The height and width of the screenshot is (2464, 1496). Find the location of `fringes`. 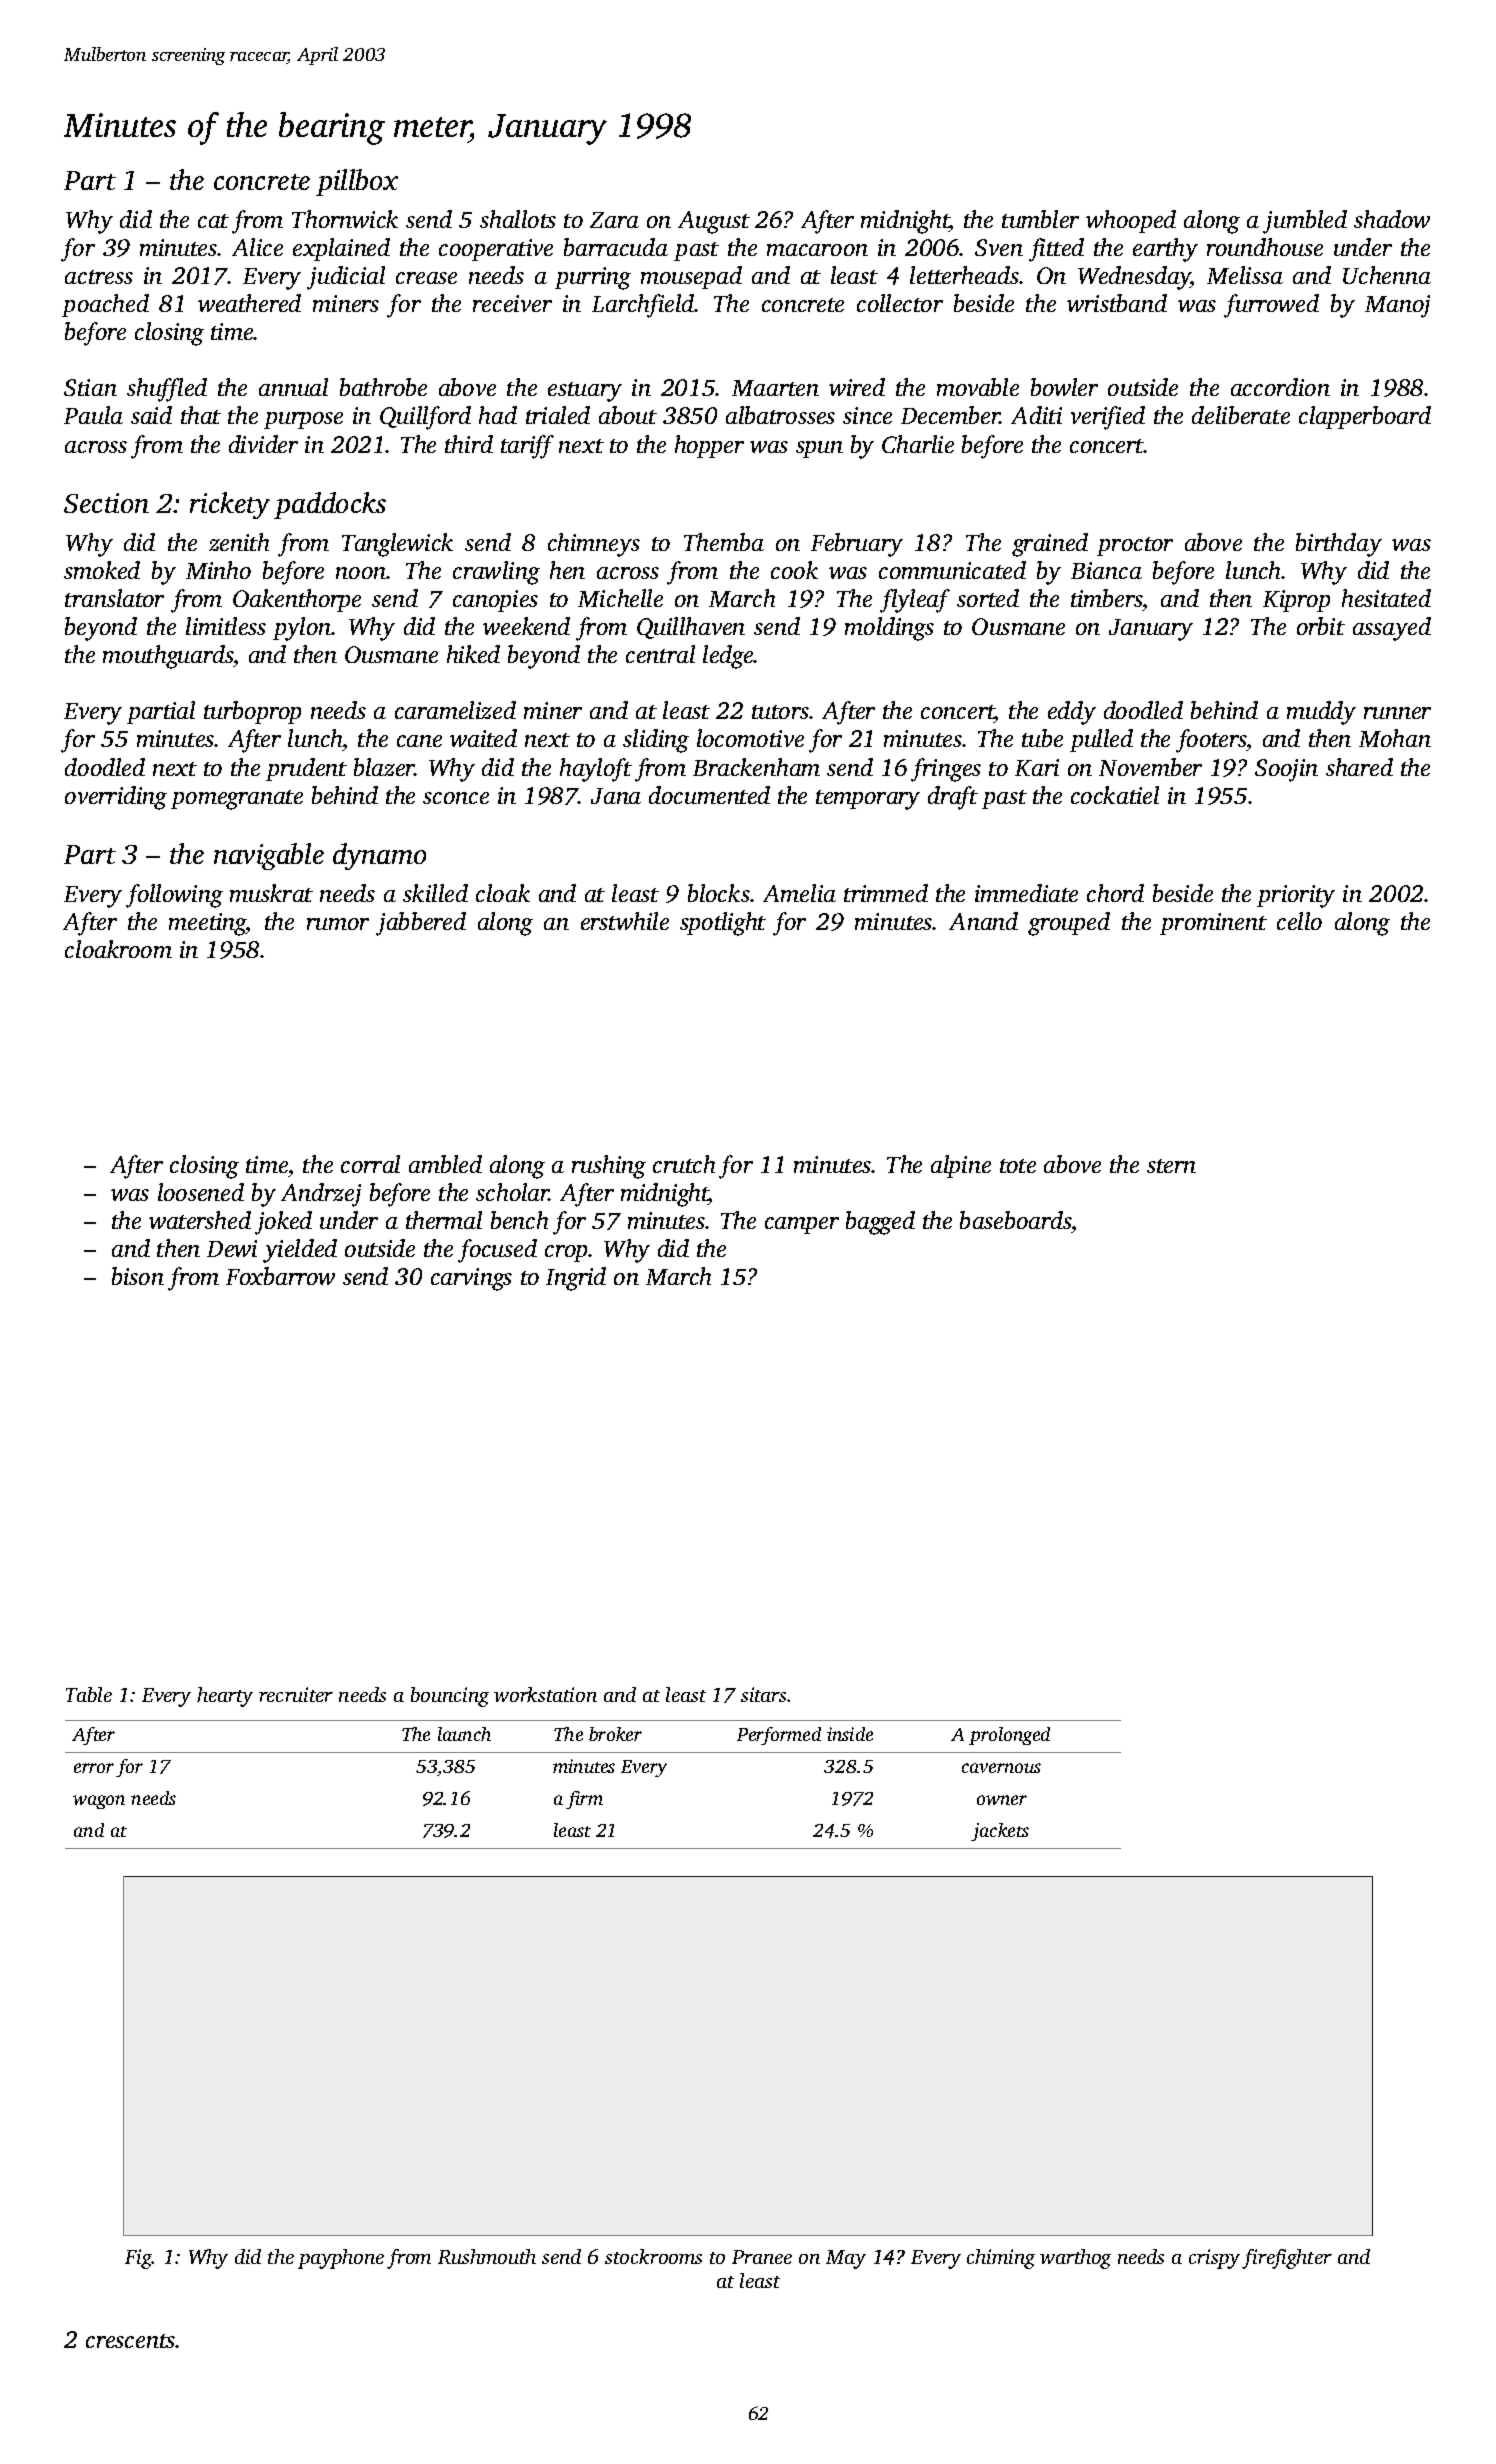

fringes is located at coordinates (946, 770).
